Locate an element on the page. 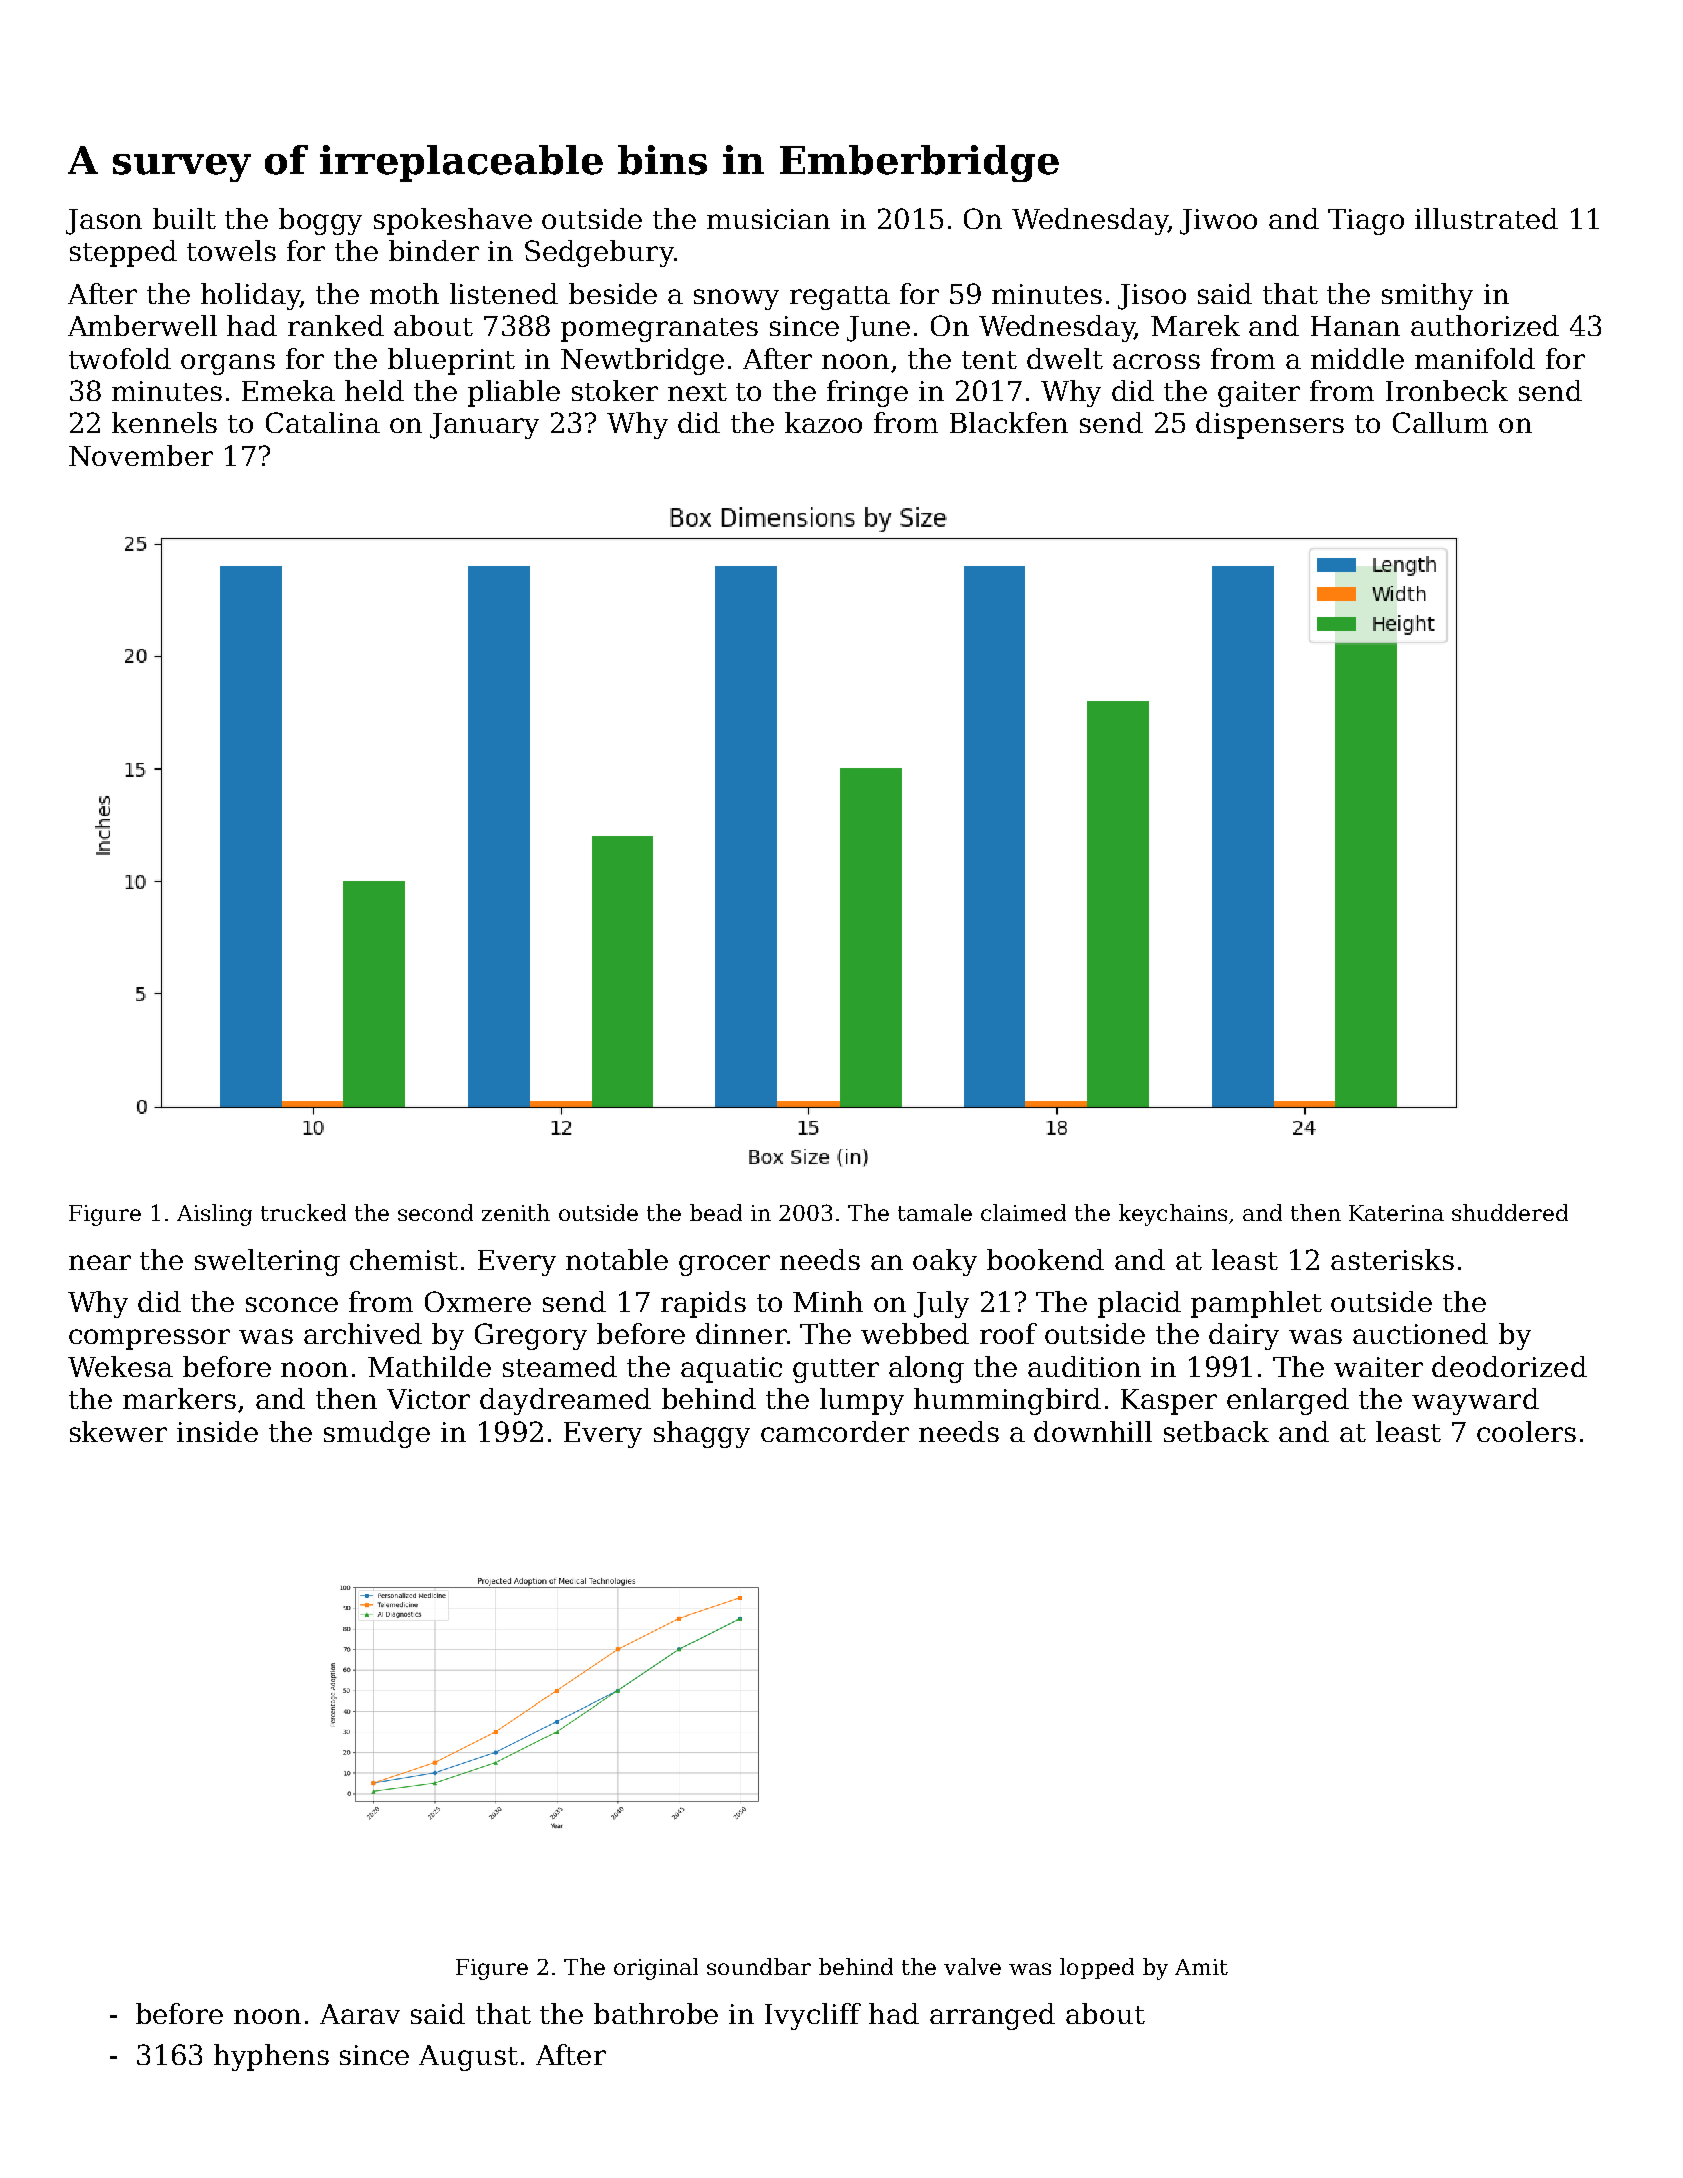 This page has width=1683, height=2178. inside is located at coordinates (217, 1431).
